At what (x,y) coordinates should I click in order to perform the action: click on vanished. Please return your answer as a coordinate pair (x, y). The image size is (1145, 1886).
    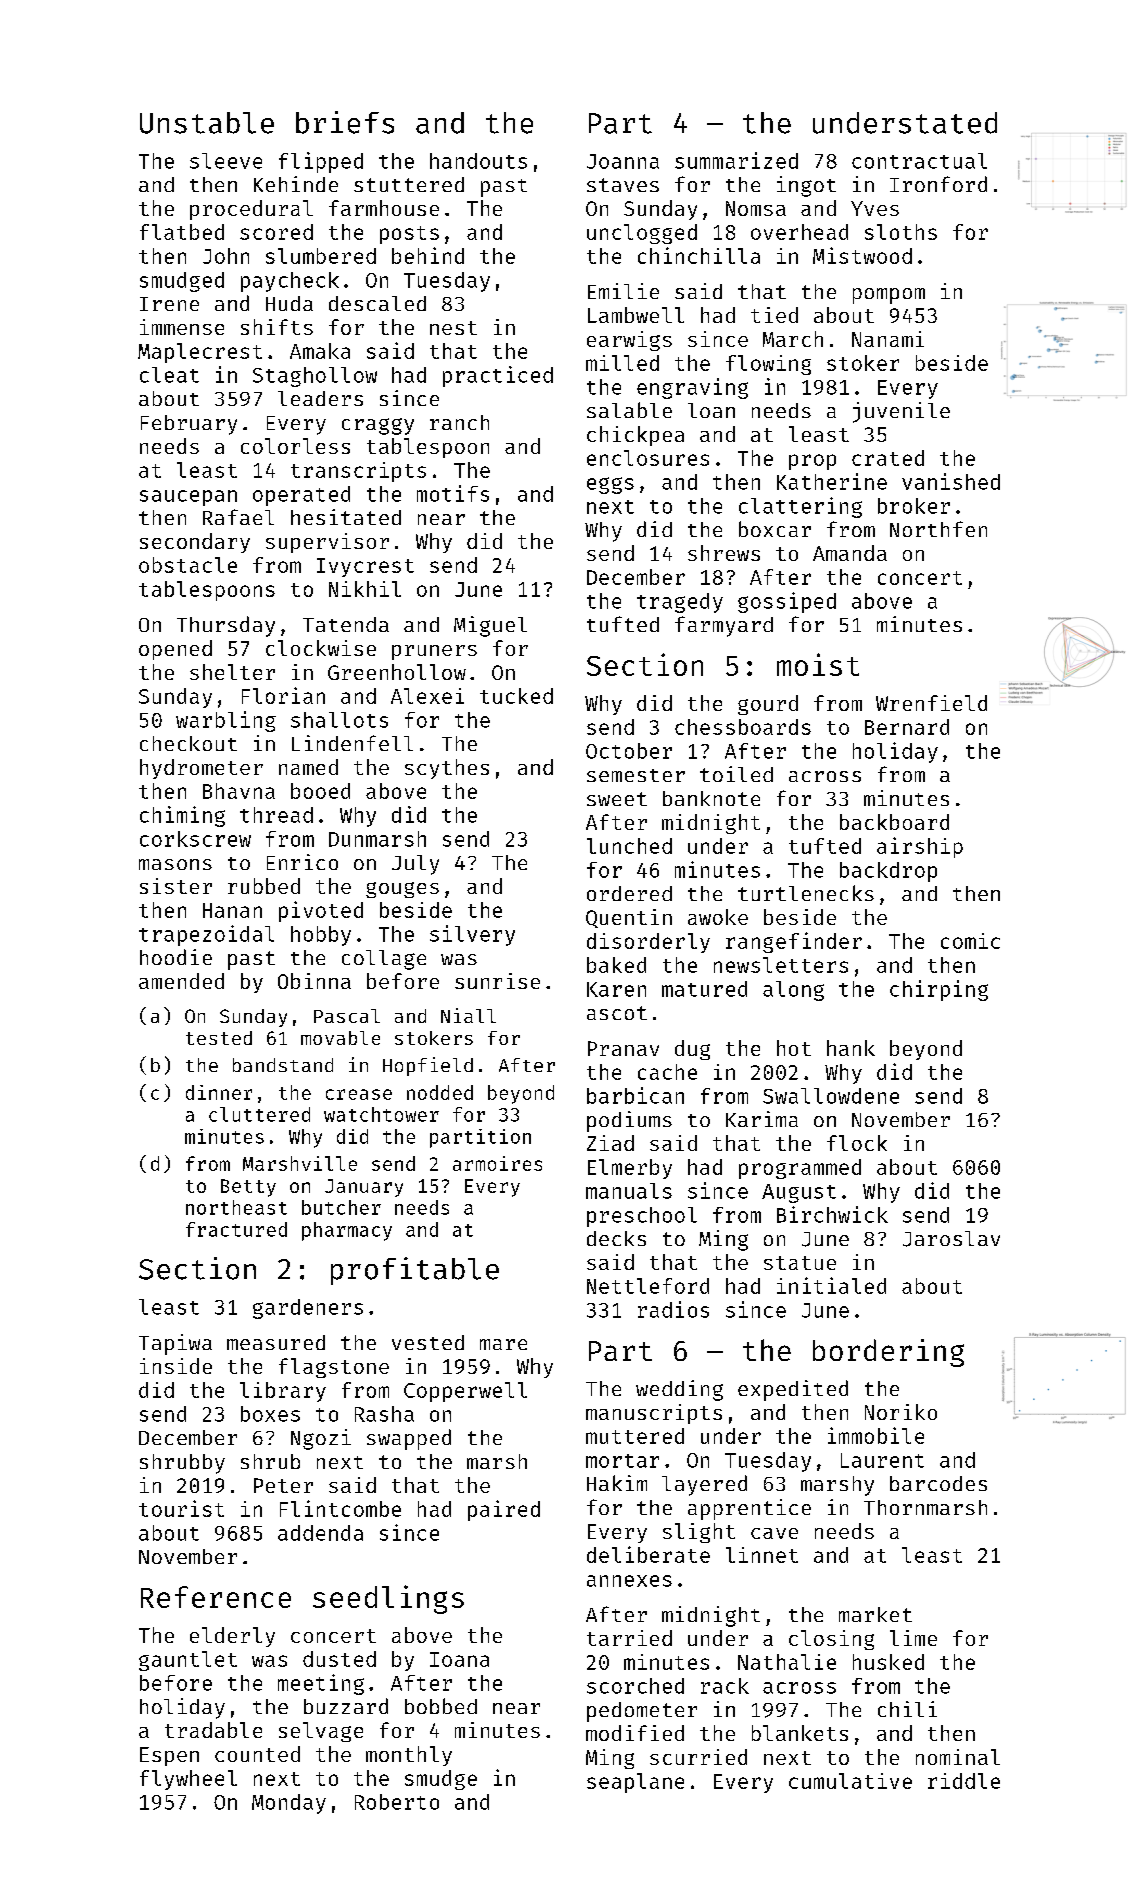
    Looking at the image, I should click on (951, 481).
